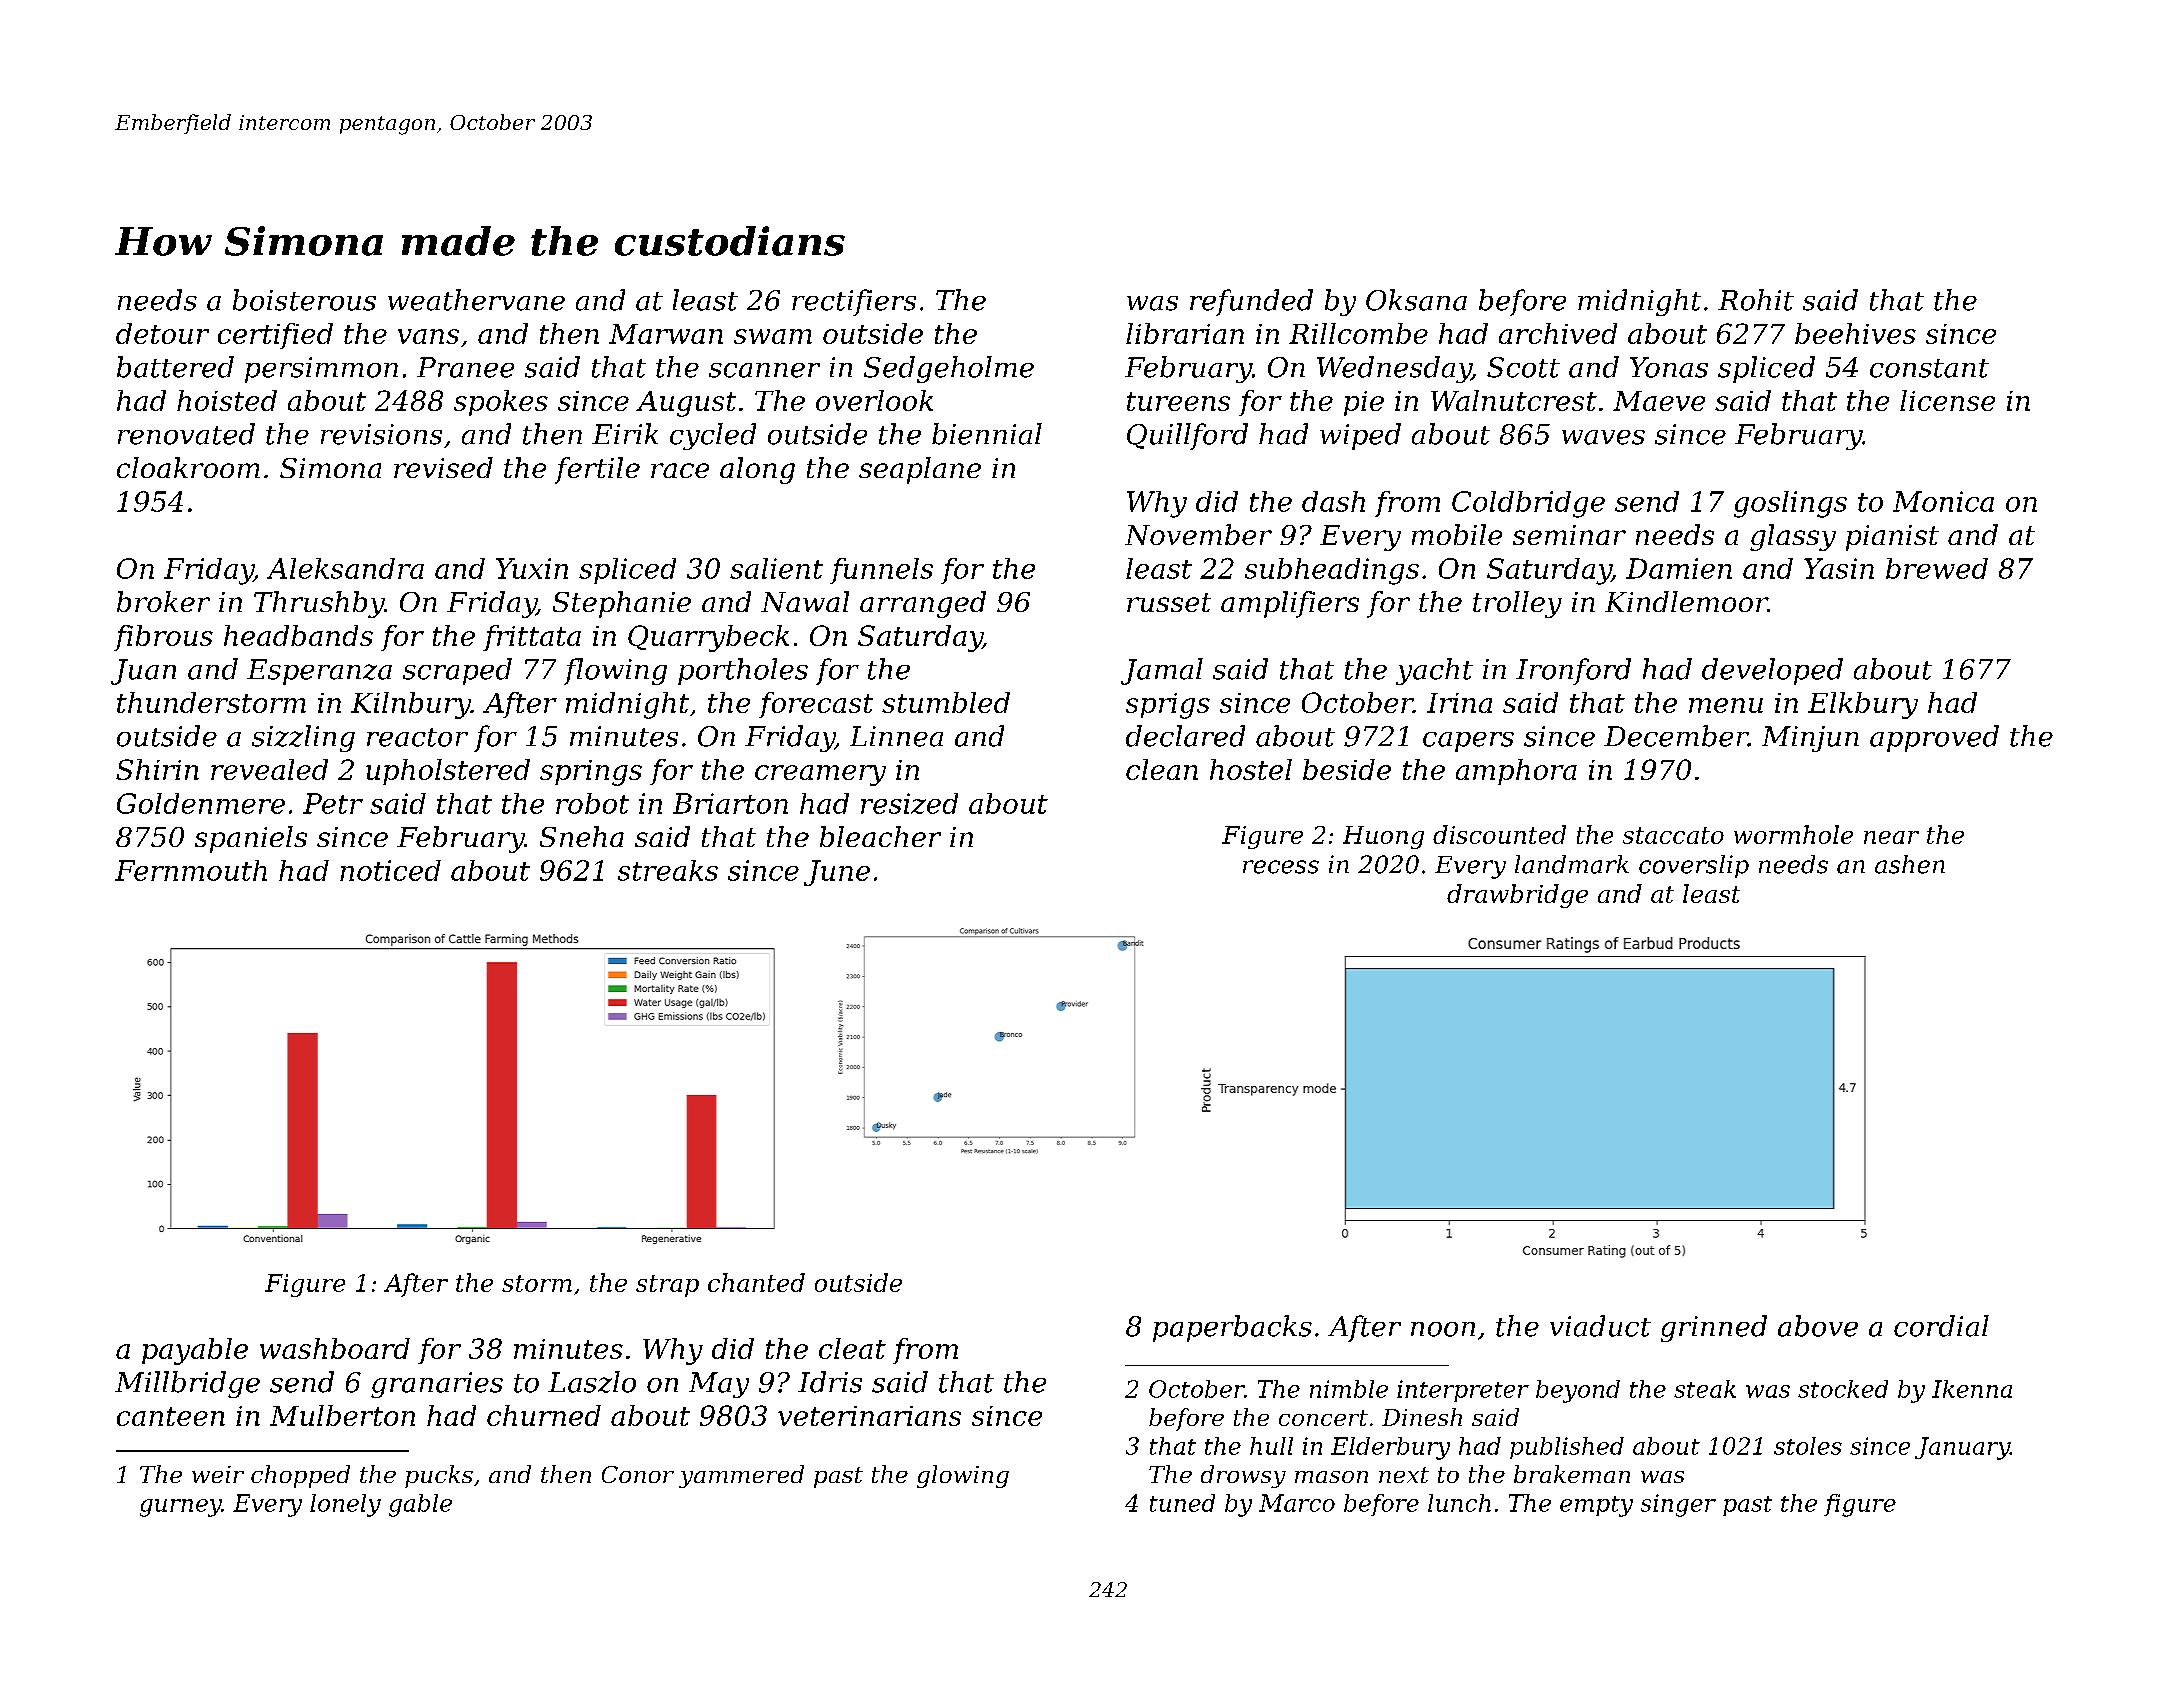 This screenshot has width=2178, height=1683. What do you see at coordinates (1243, 1476) in the screenshot?
I see `drowsy` at bounding box center [1243, 1476].
